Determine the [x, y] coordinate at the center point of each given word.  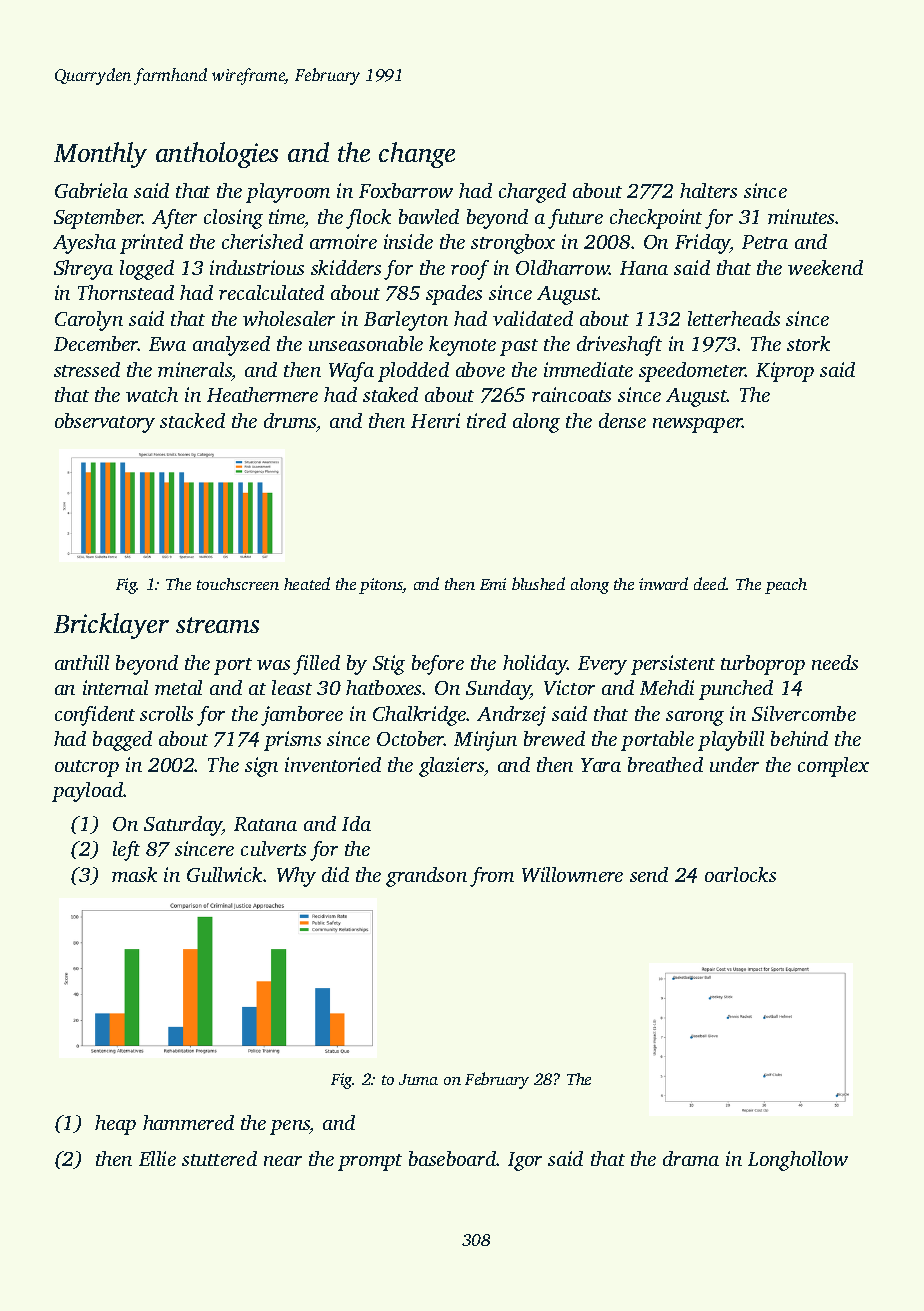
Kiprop [785, 372]
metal [178, 687]
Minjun [485, 741]
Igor [525, 1161]
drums [290, 420]
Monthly [100, 155]
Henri [435, 420]
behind [799, 738]
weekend [825, 267]
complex [833, 767]
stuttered [219, 1158]
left [126, 851]
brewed [554, 738]
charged [532, 193]
